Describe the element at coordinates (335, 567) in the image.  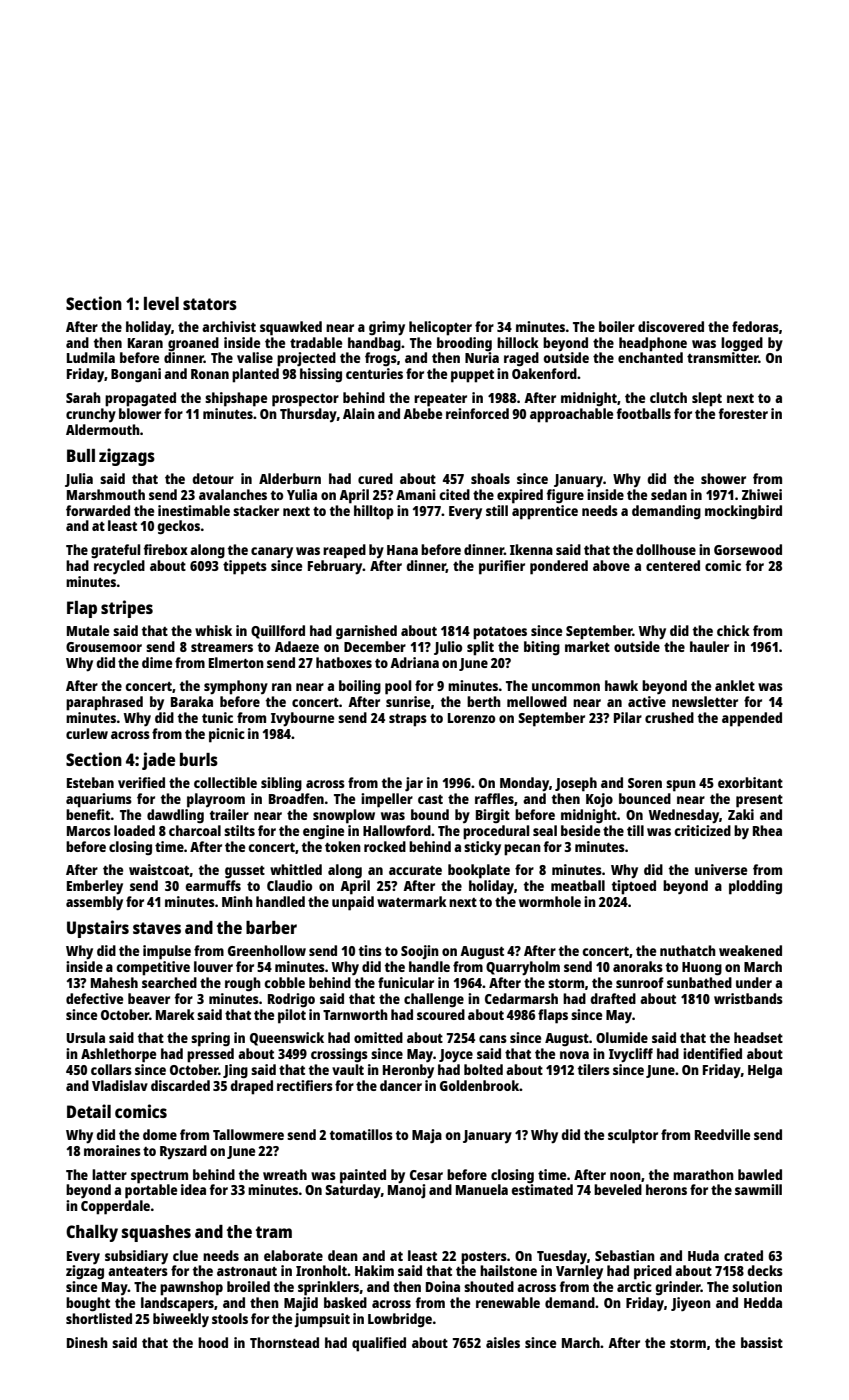
I see `February` at that location.
